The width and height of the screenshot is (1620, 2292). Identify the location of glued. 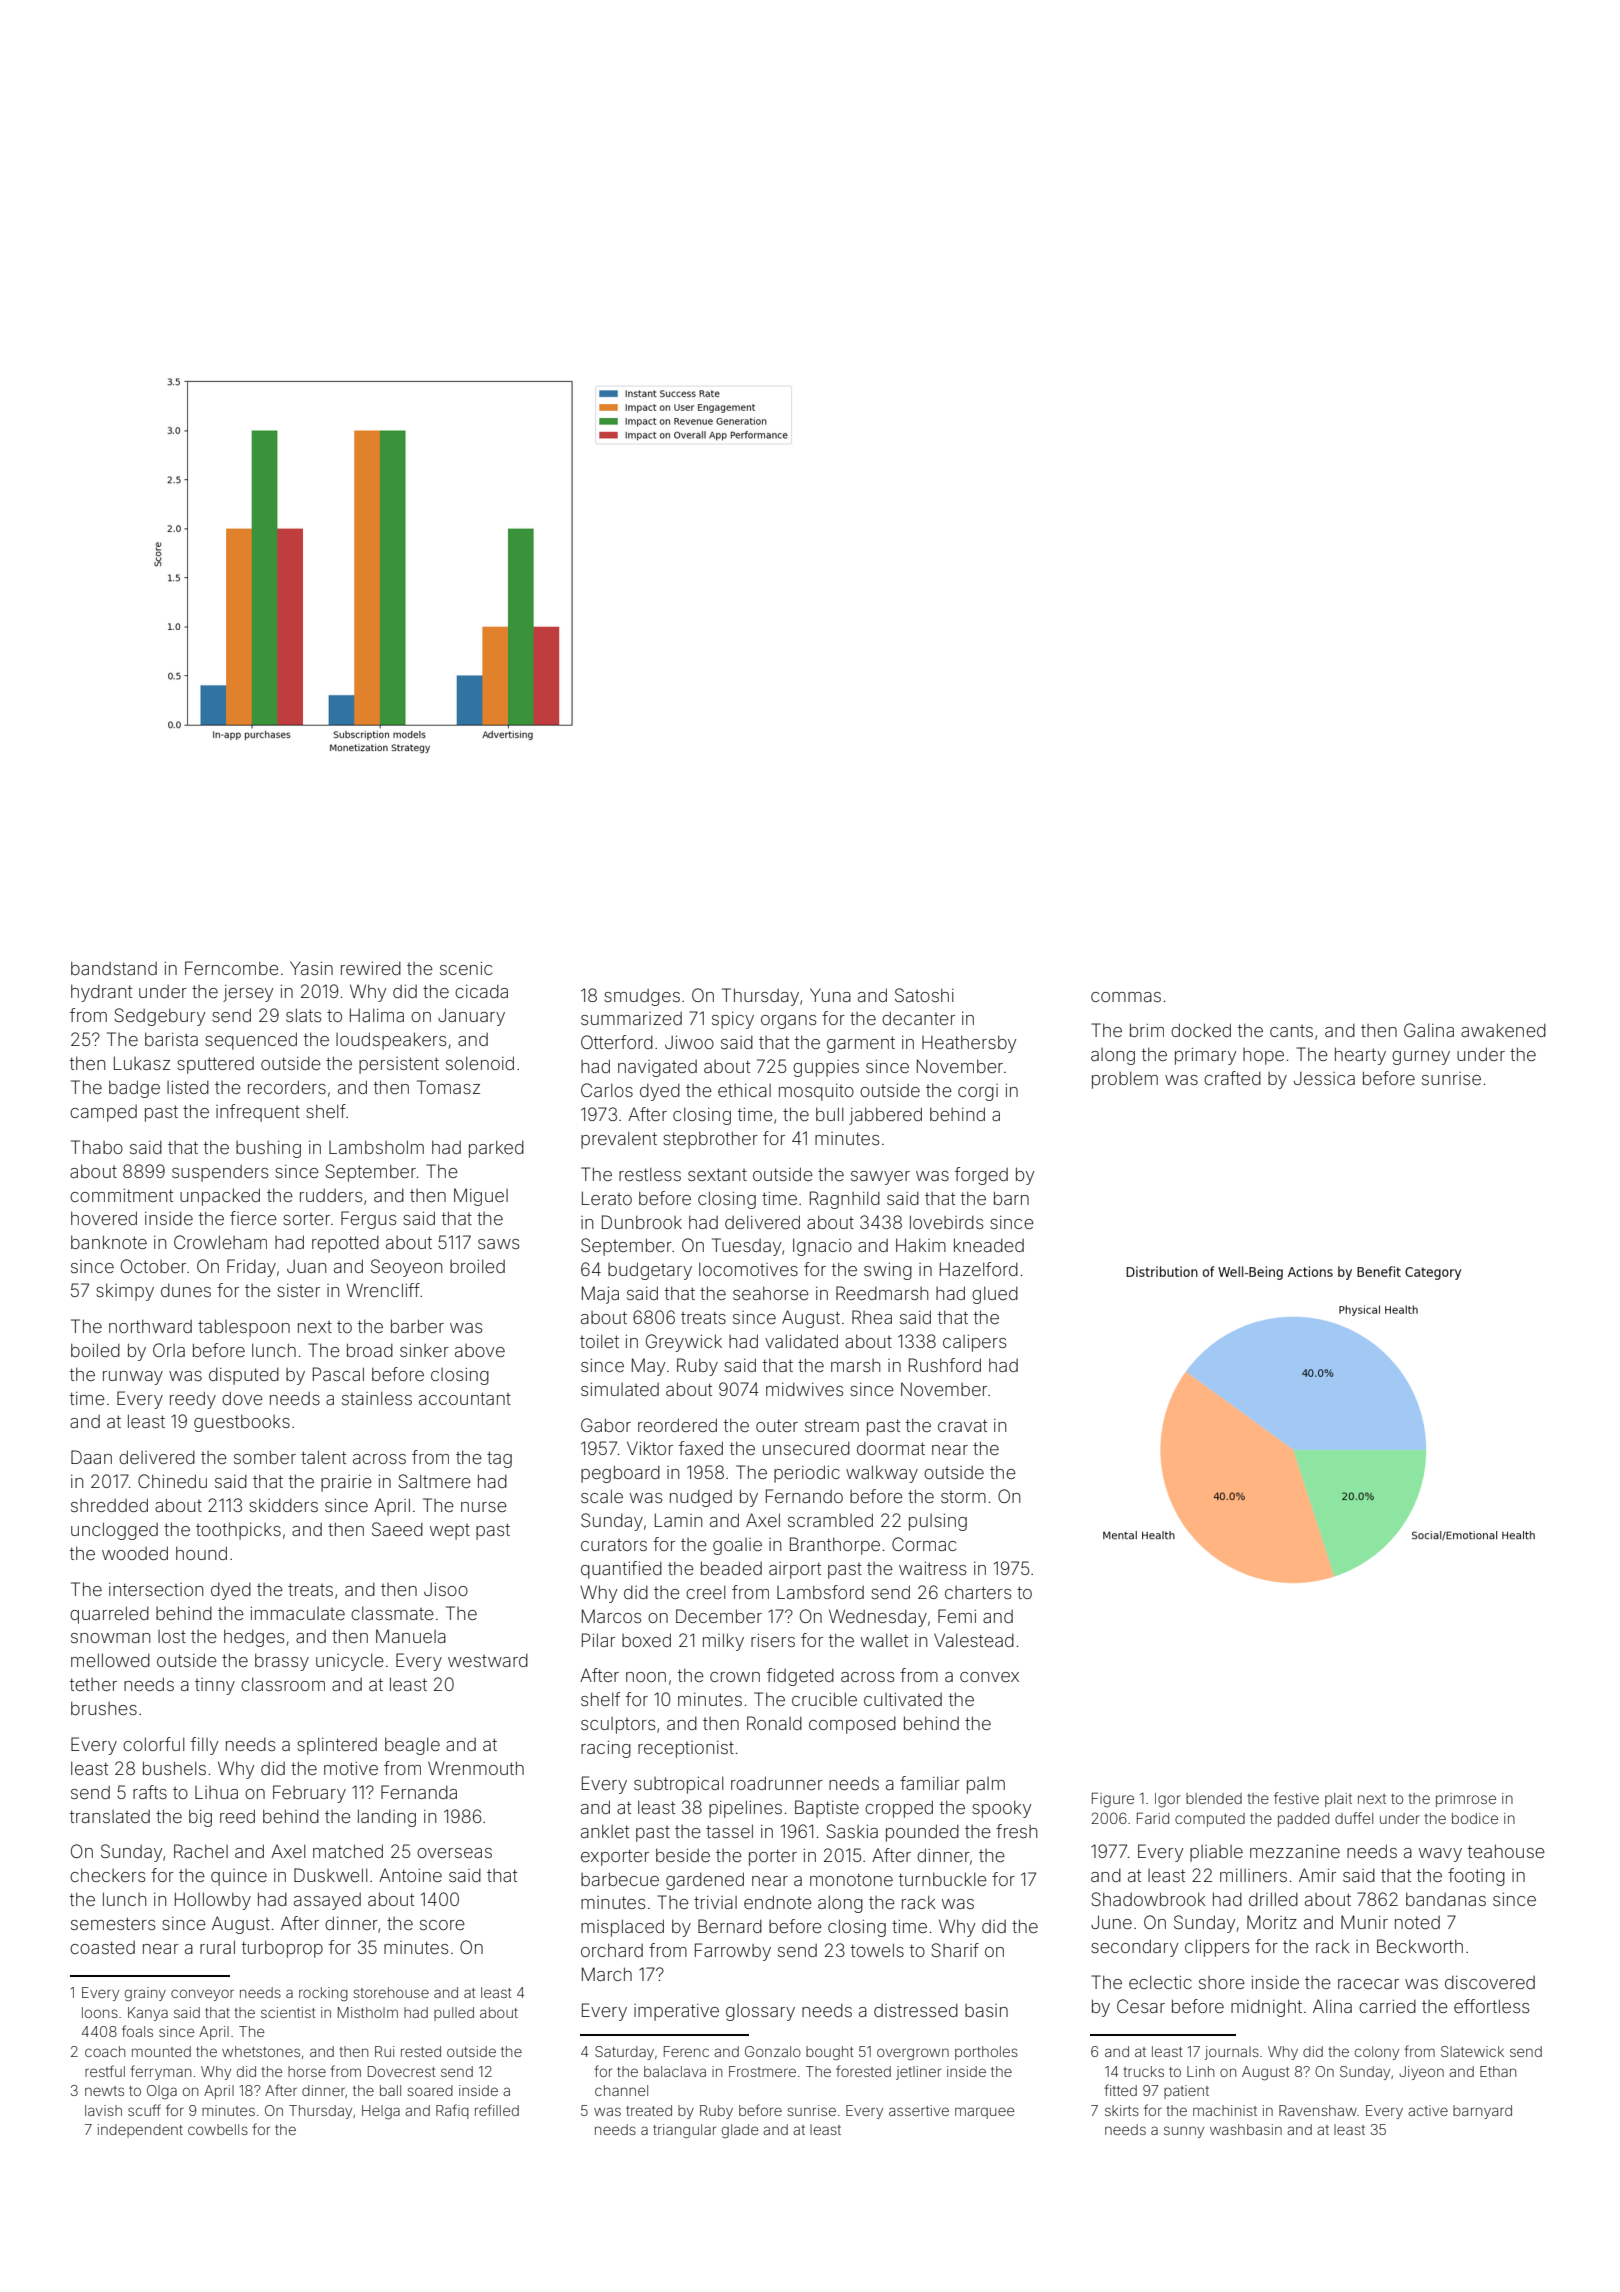
(995, 1295).
